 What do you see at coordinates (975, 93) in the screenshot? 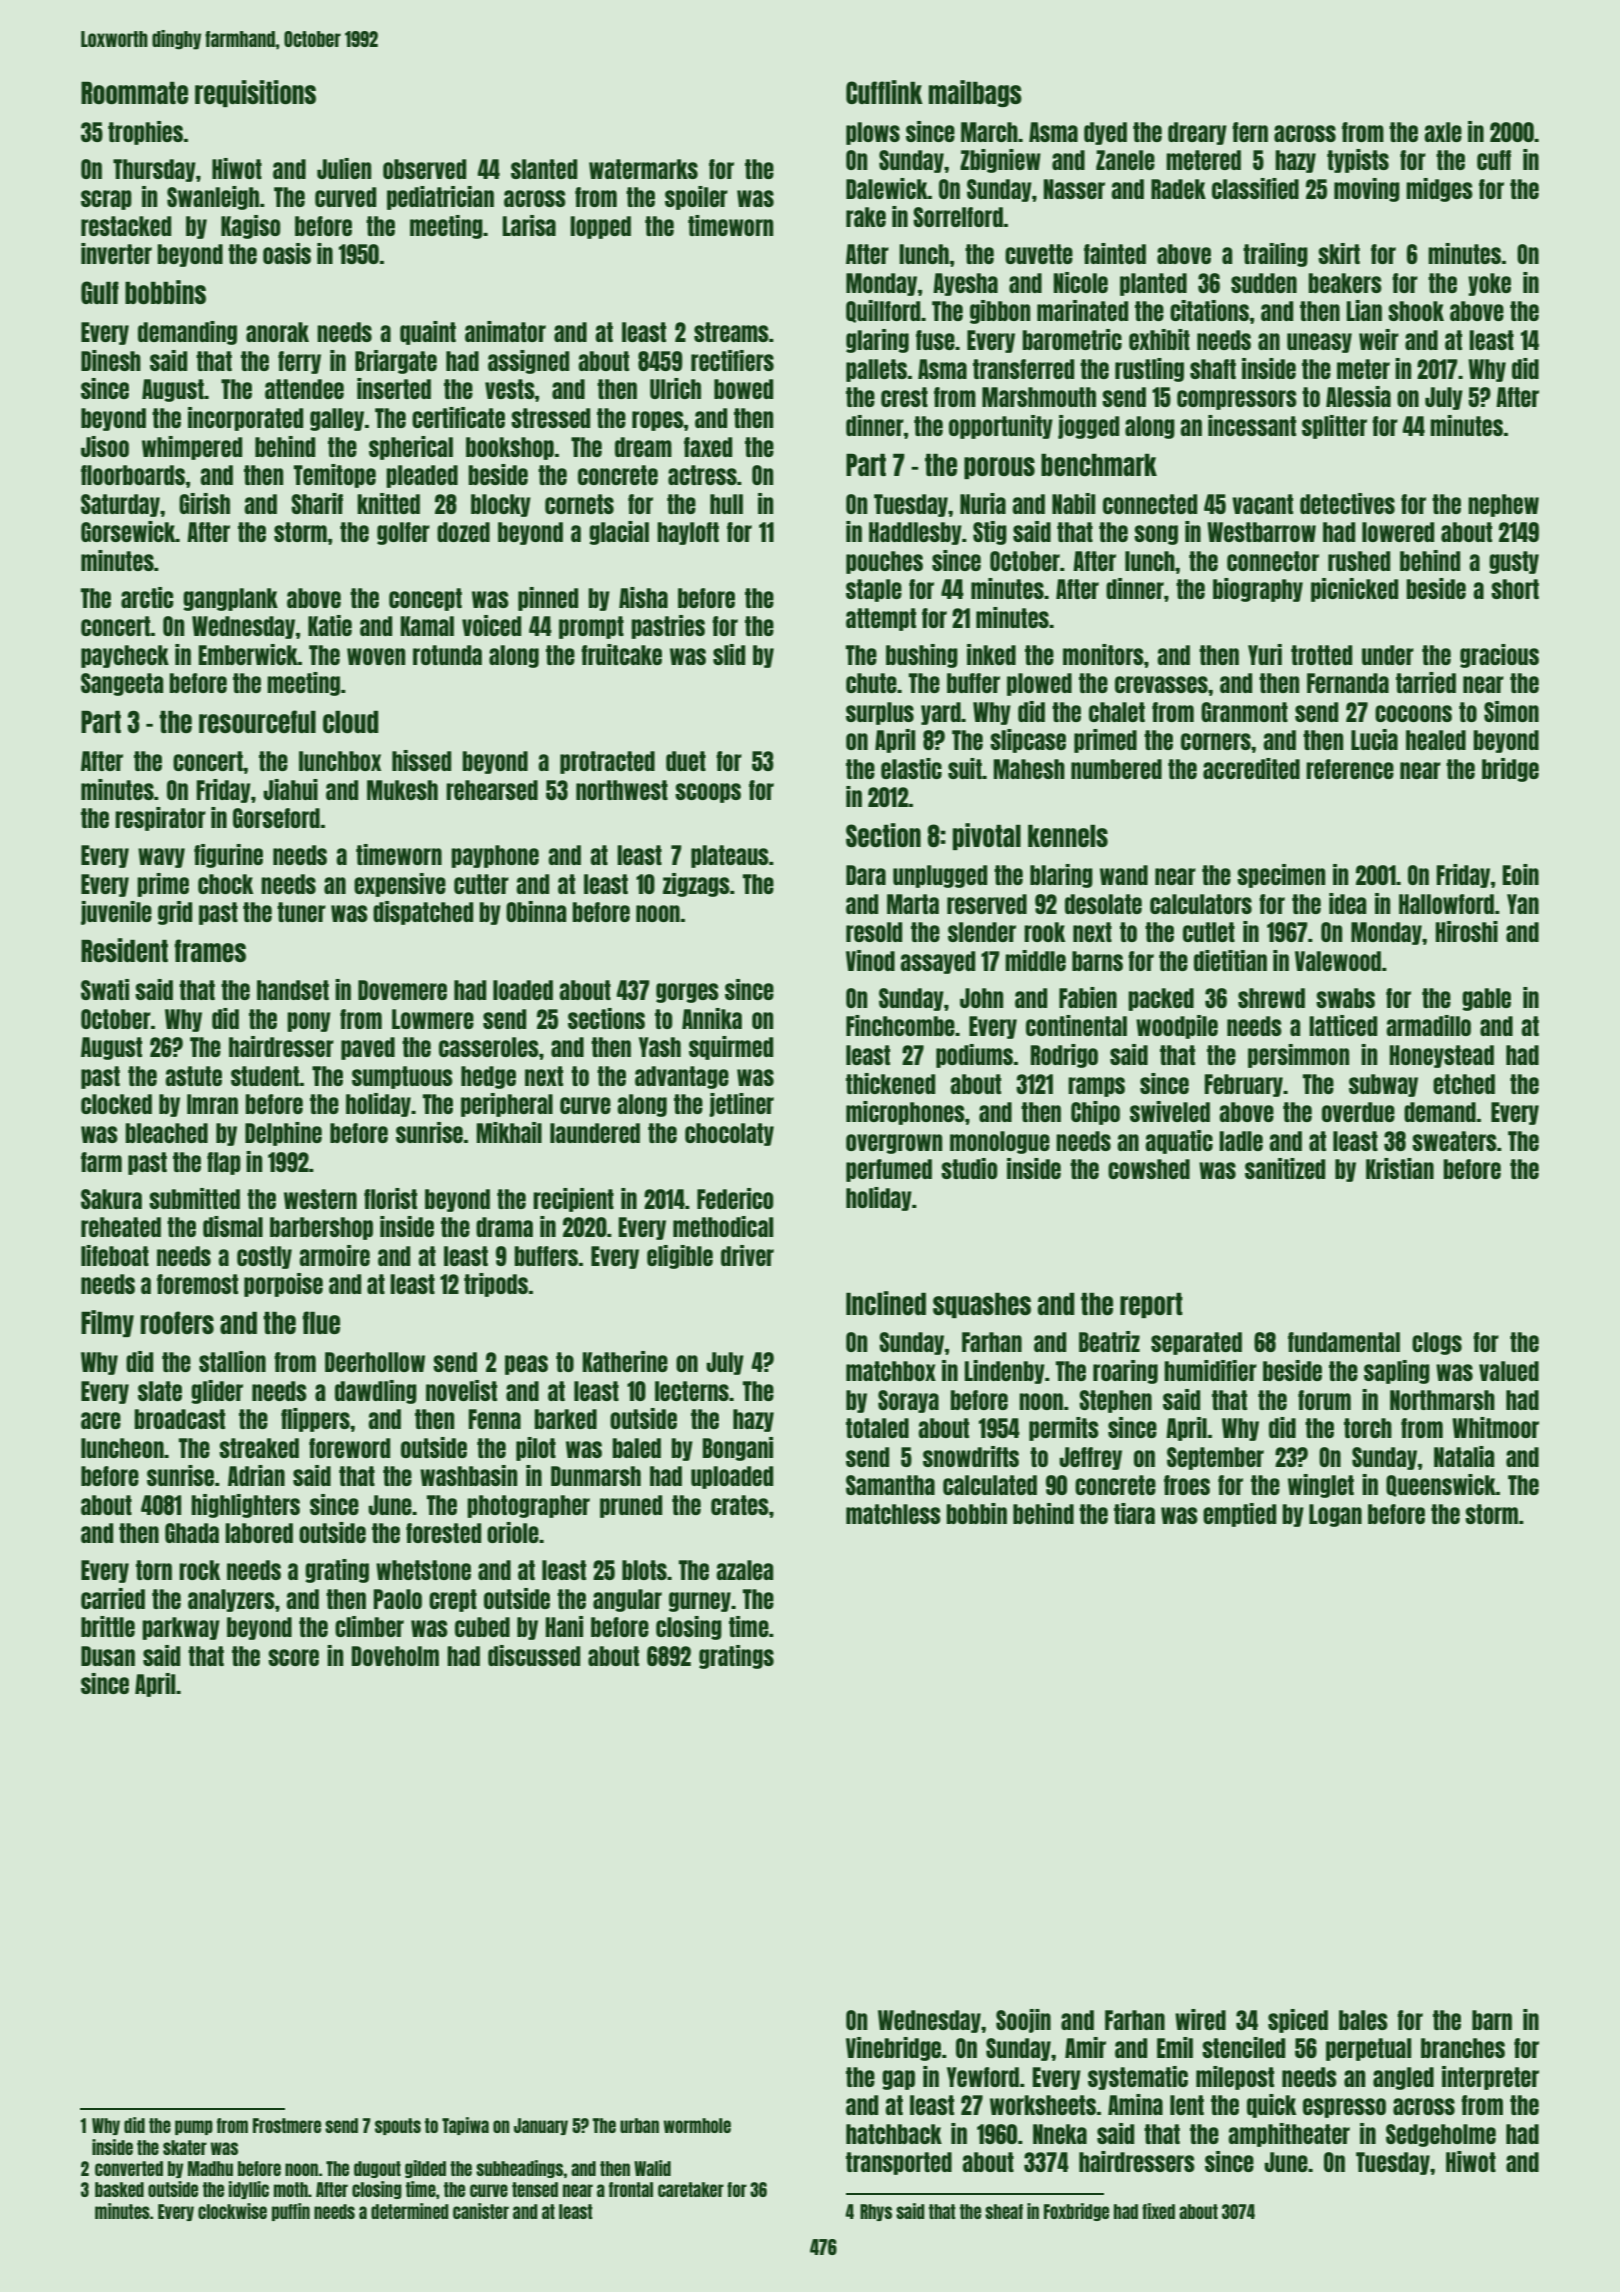
I see `mailbags` at bounding box center [975, 93].
